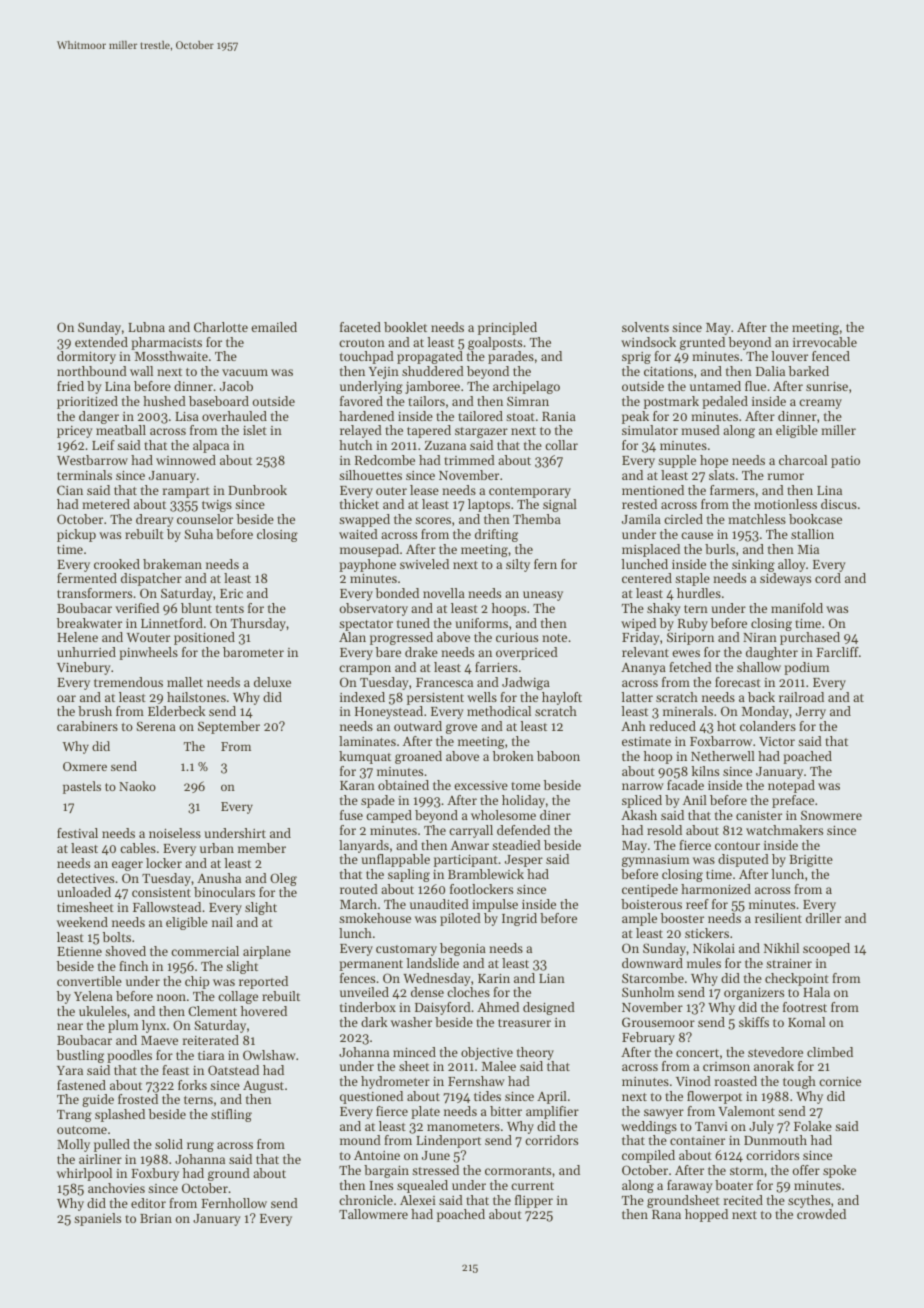 This screenshot has width=924, height=1308. Describe the element at coordinates (534, 1201) in the screenshot. I see `flipper` at that location.
